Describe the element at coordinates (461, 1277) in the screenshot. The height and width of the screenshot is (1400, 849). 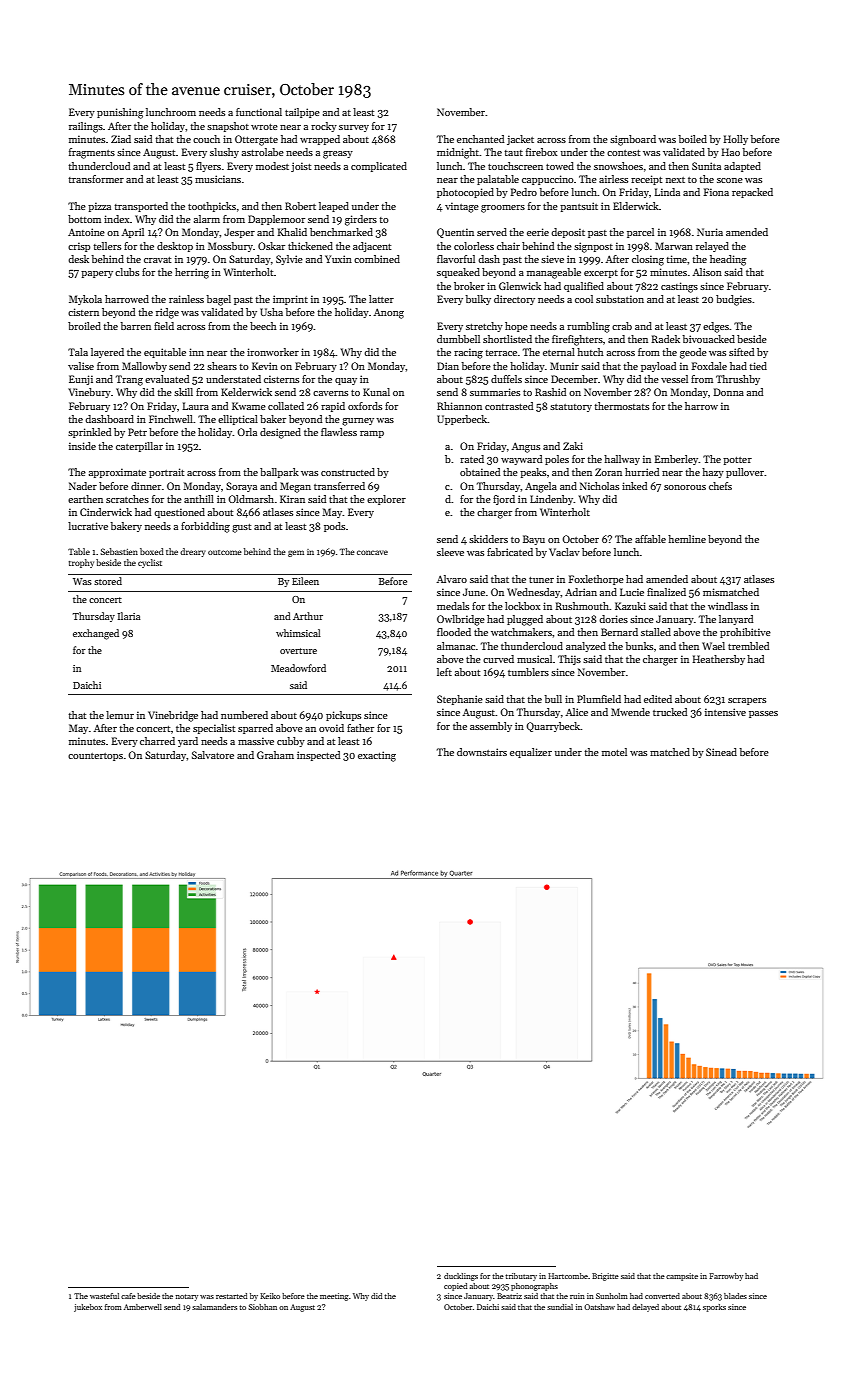
I see `ducklings` at that location.
